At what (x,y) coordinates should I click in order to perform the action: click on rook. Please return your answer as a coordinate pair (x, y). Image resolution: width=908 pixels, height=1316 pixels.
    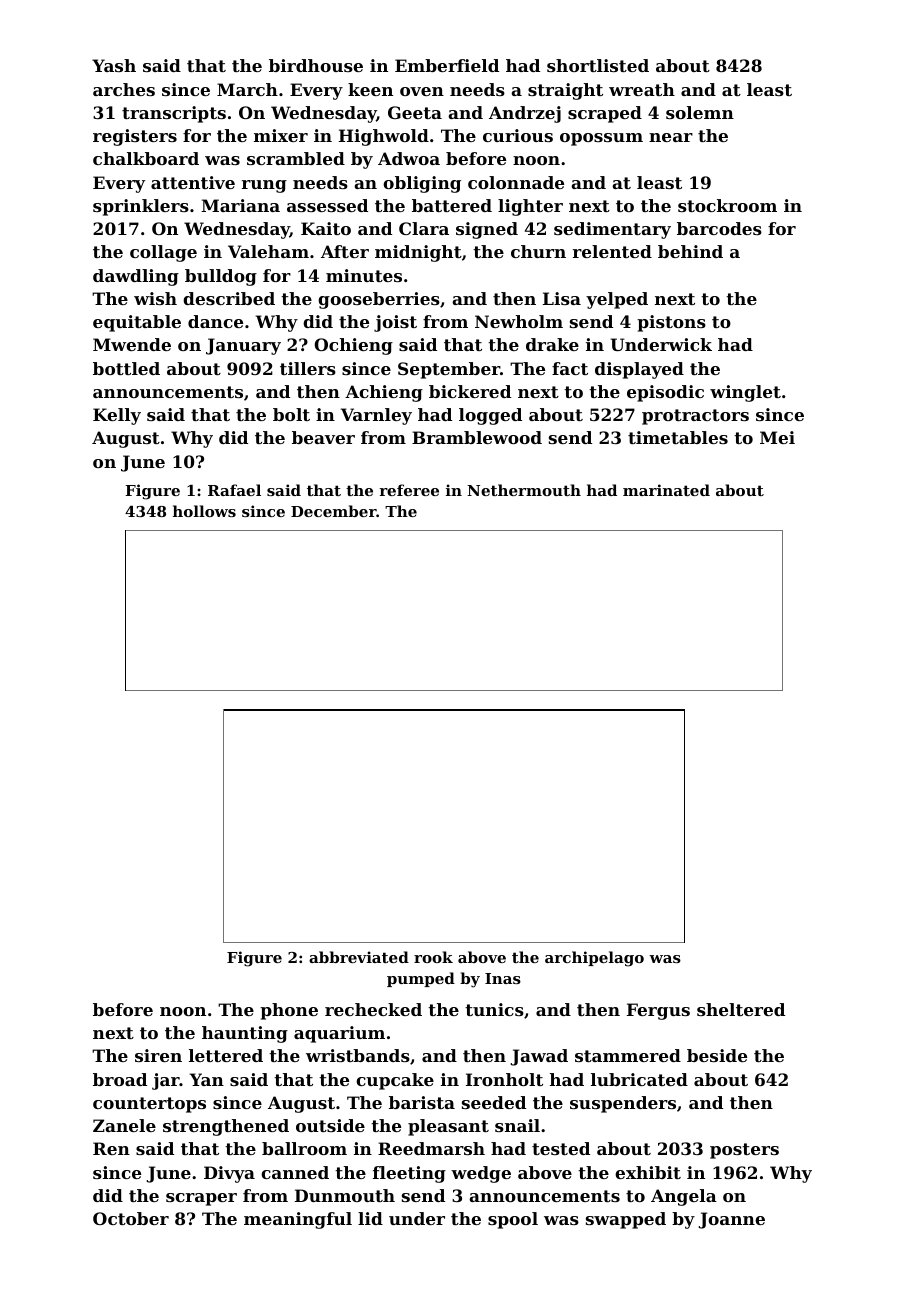
    Looking at the image, I should click on (433, 957).
